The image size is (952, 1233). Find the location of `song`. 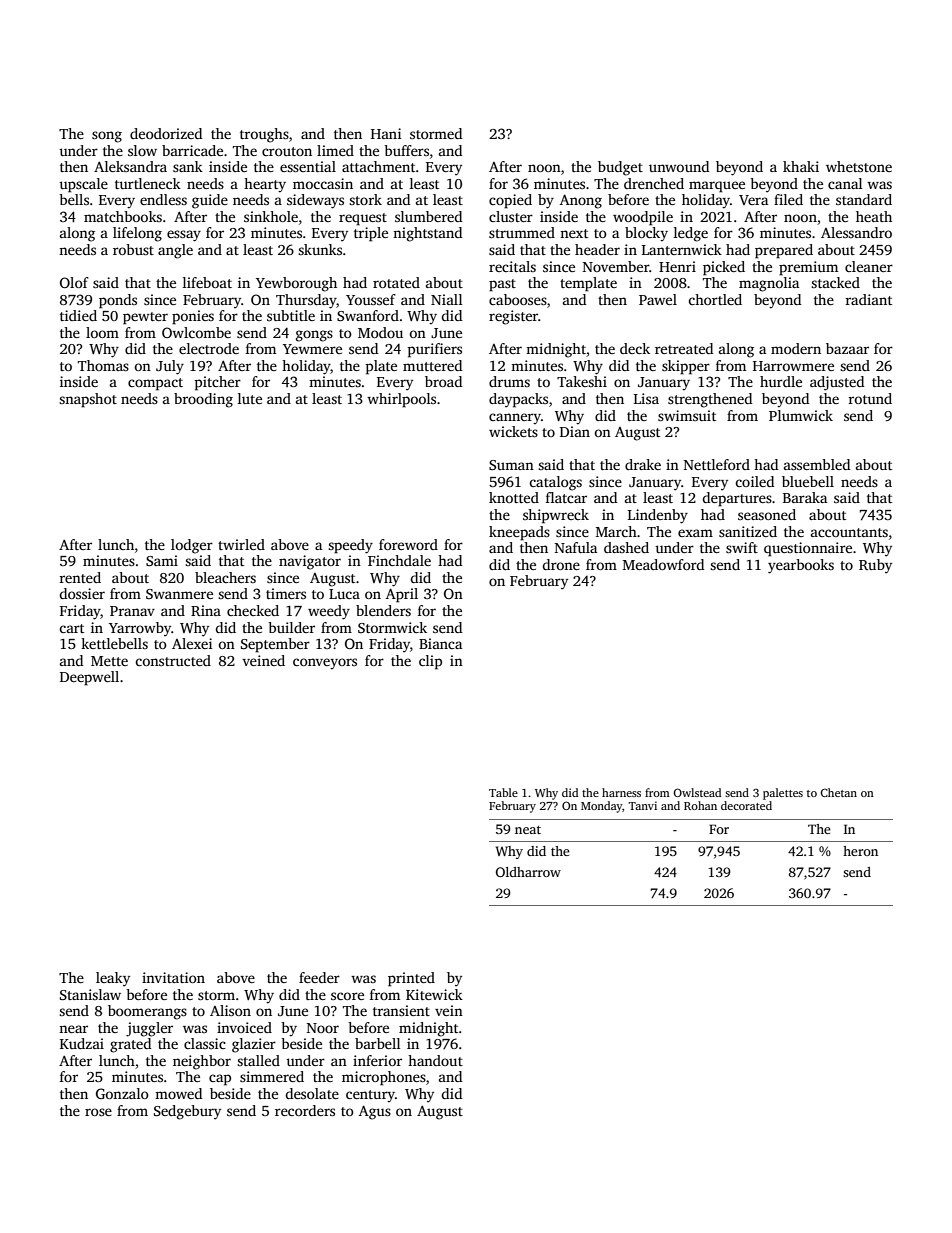

song is located at coordinates (107, 137).
